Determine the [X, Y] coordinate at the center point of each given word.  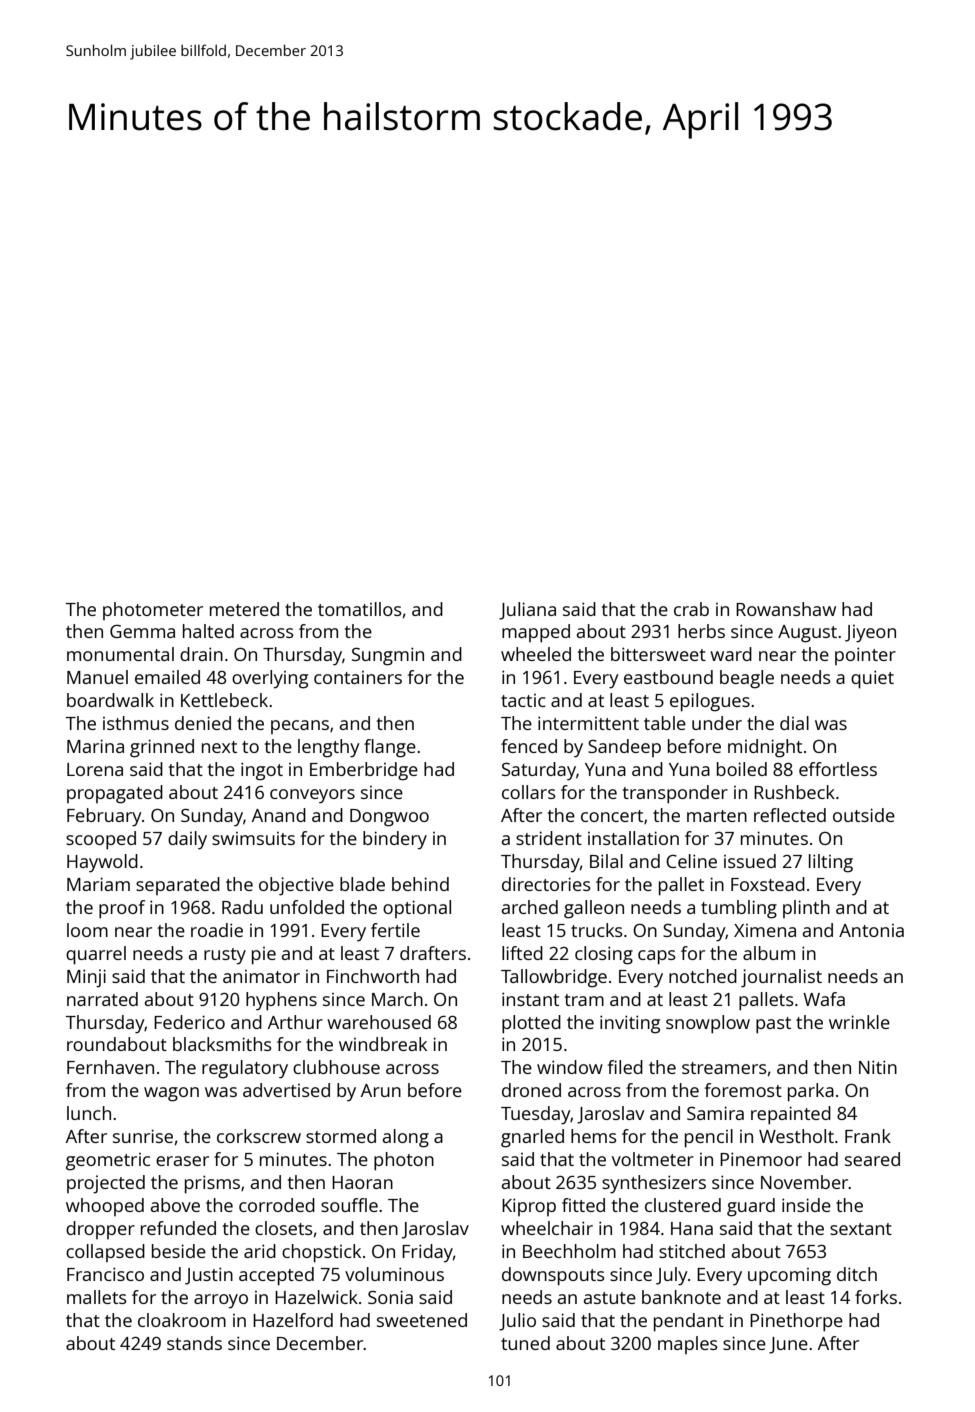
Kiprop [529, 1207]
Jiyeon [870, 634]
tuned [525, 1343]
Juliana [527, 611]
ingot [262, 771]
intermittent [588, 723]
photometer [153, 611]
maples [688, 1345]
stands [194, 1343]
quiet [872, 679]
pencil [709, 1138]
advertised [286, 1090]
